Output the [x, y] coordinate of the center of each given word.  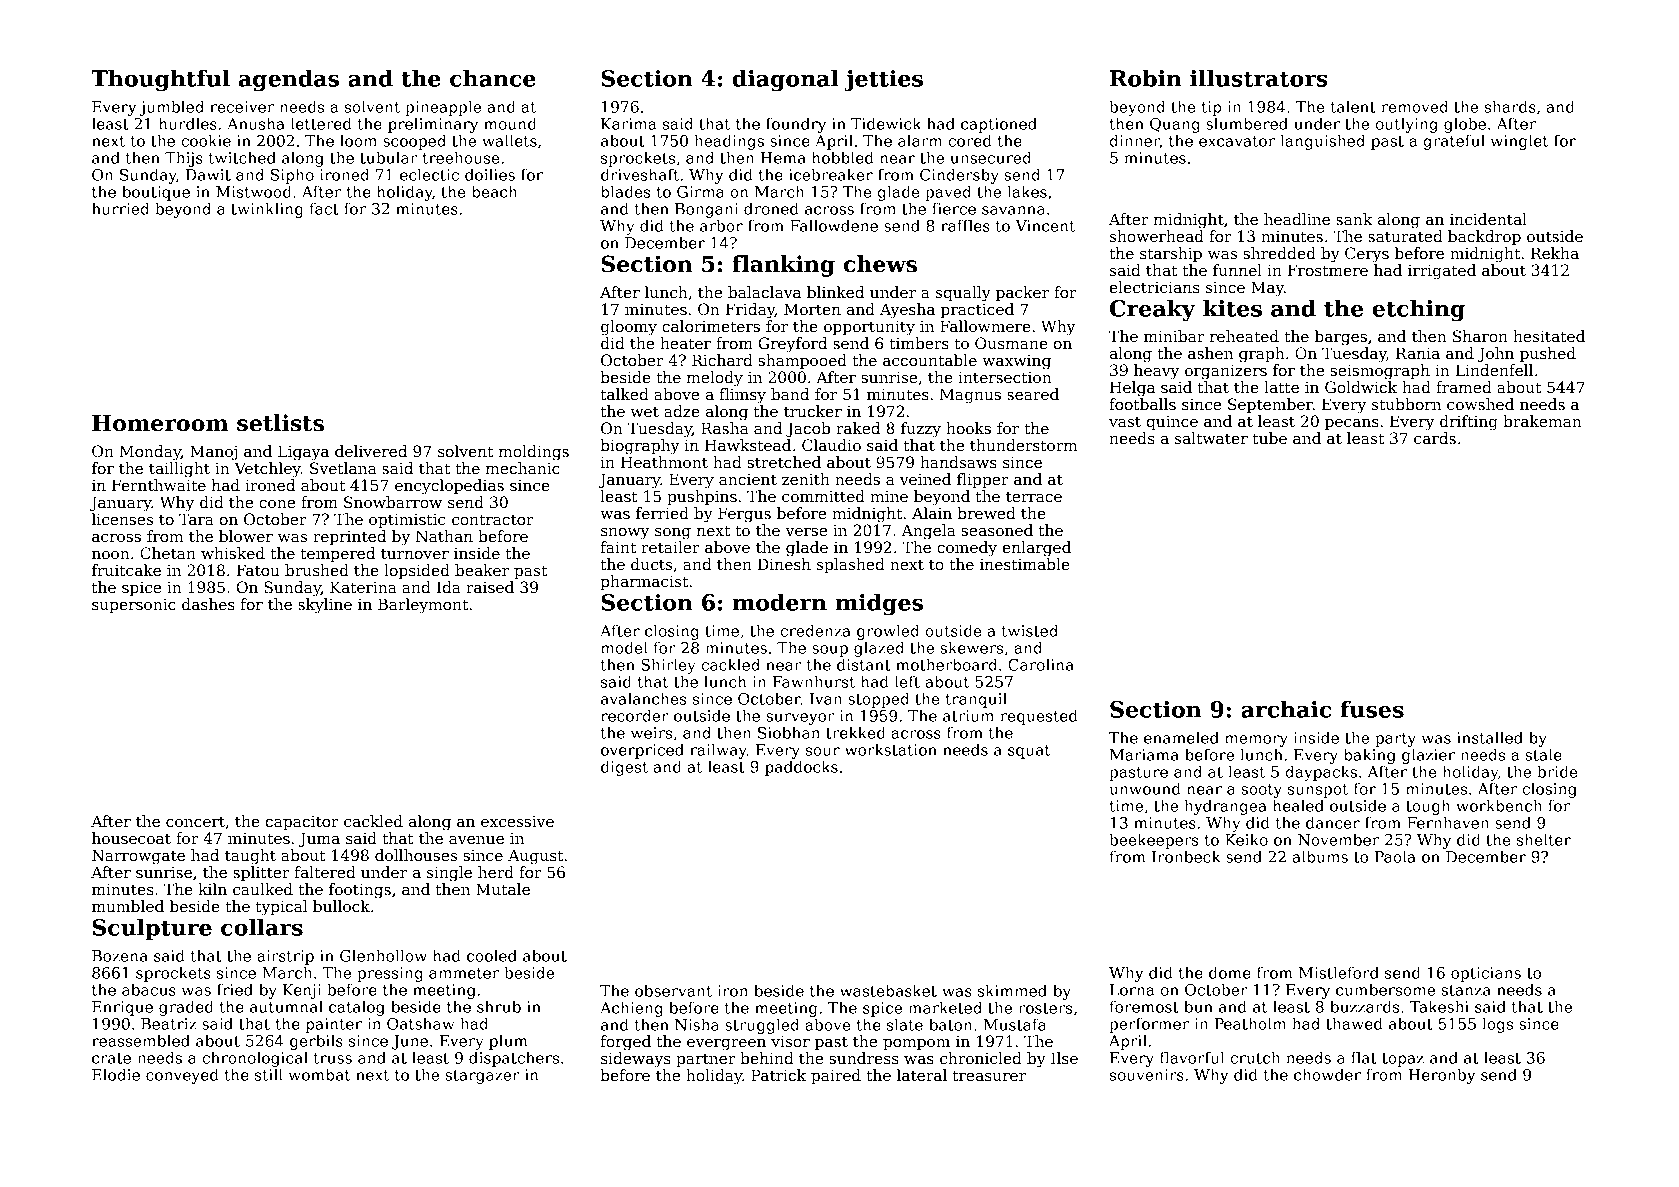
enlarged [1037, 549]
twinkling [267, 210]
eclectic [429, 174]
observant [673, 990]
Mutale [503, 889]
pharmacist [644, 582]
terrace [1034, 496]
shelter [1544, 839]
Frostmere [1328, 270]
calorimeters [711, 326]
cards [1435, 438]
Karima [629, 124]
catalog [357, 1008]
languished [1322, 142]
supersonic [134, 606]
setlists [280, 423]
